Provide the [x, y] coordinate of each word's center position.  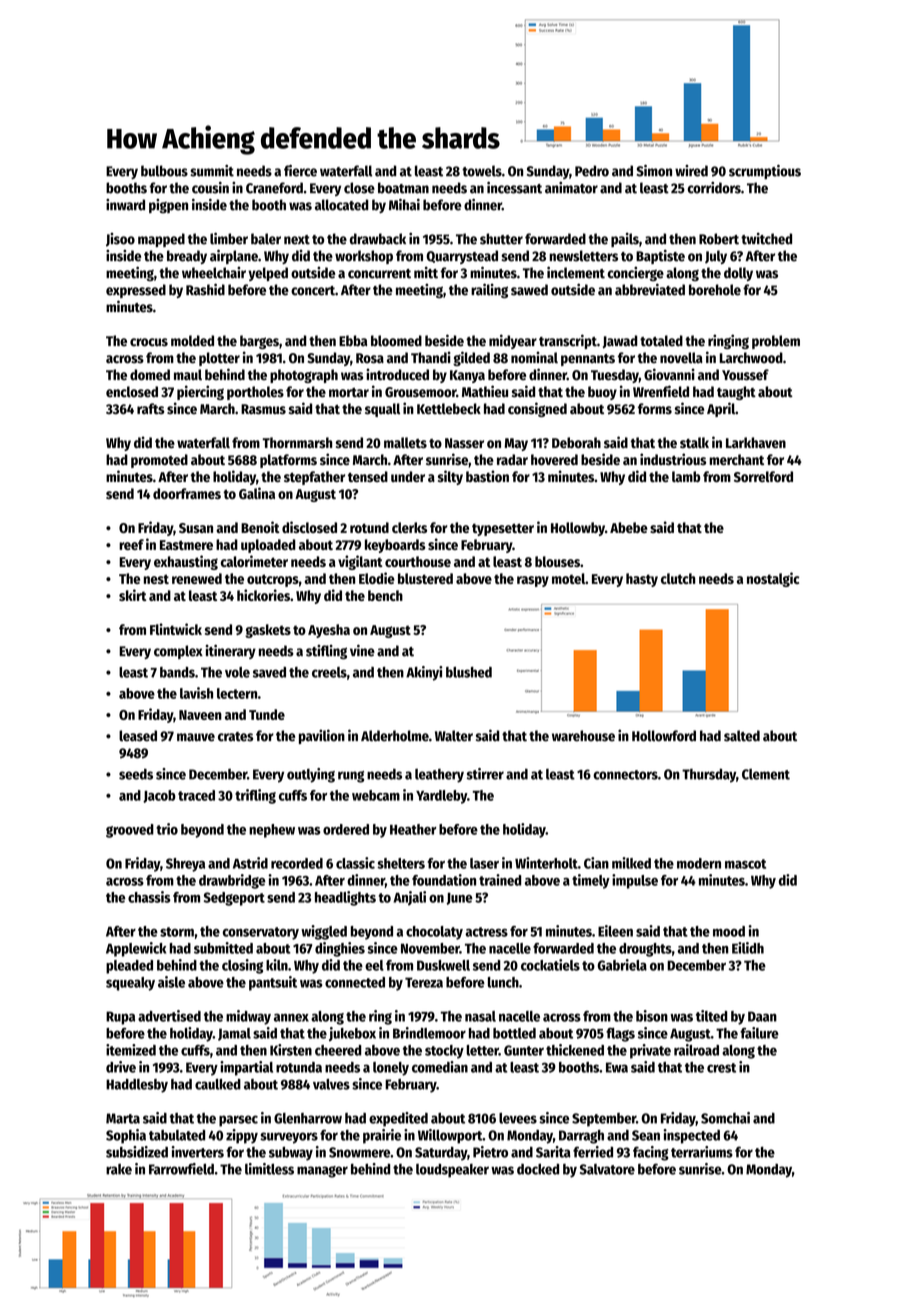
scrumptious [765, 172]
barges [259, 342]
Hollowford [664, 736]
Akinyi [424, 673]
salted [742, 736]
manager [322, 1172]
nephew [272, 831]
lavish [196, 693]
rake [119, 1169]
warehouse [583, 736]
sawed [529, 290]
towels [482, 171]
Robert [719, 239]
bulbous [164, 171]
